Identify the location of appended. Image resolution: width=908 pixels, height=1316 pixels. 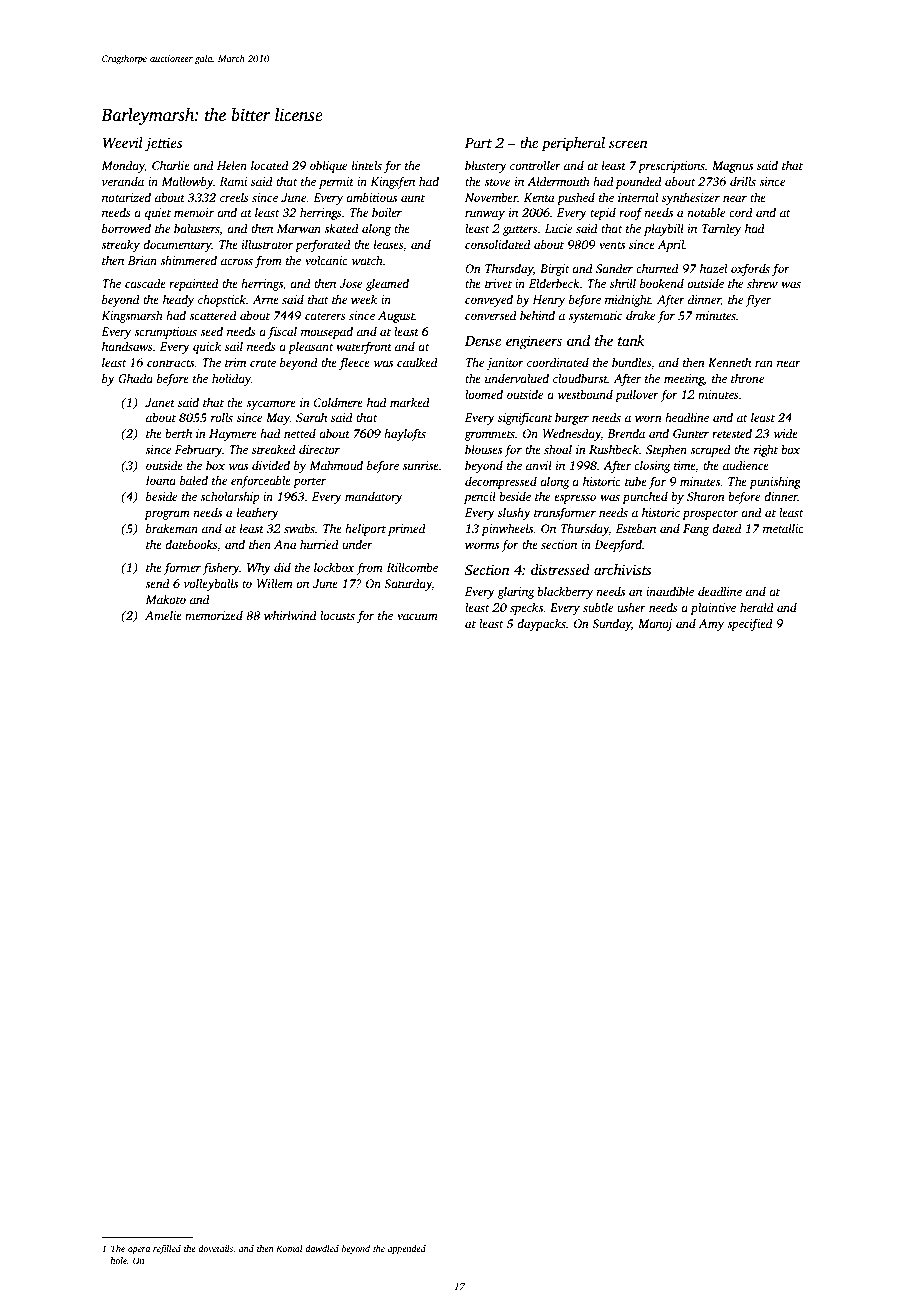
(407, 1249).
